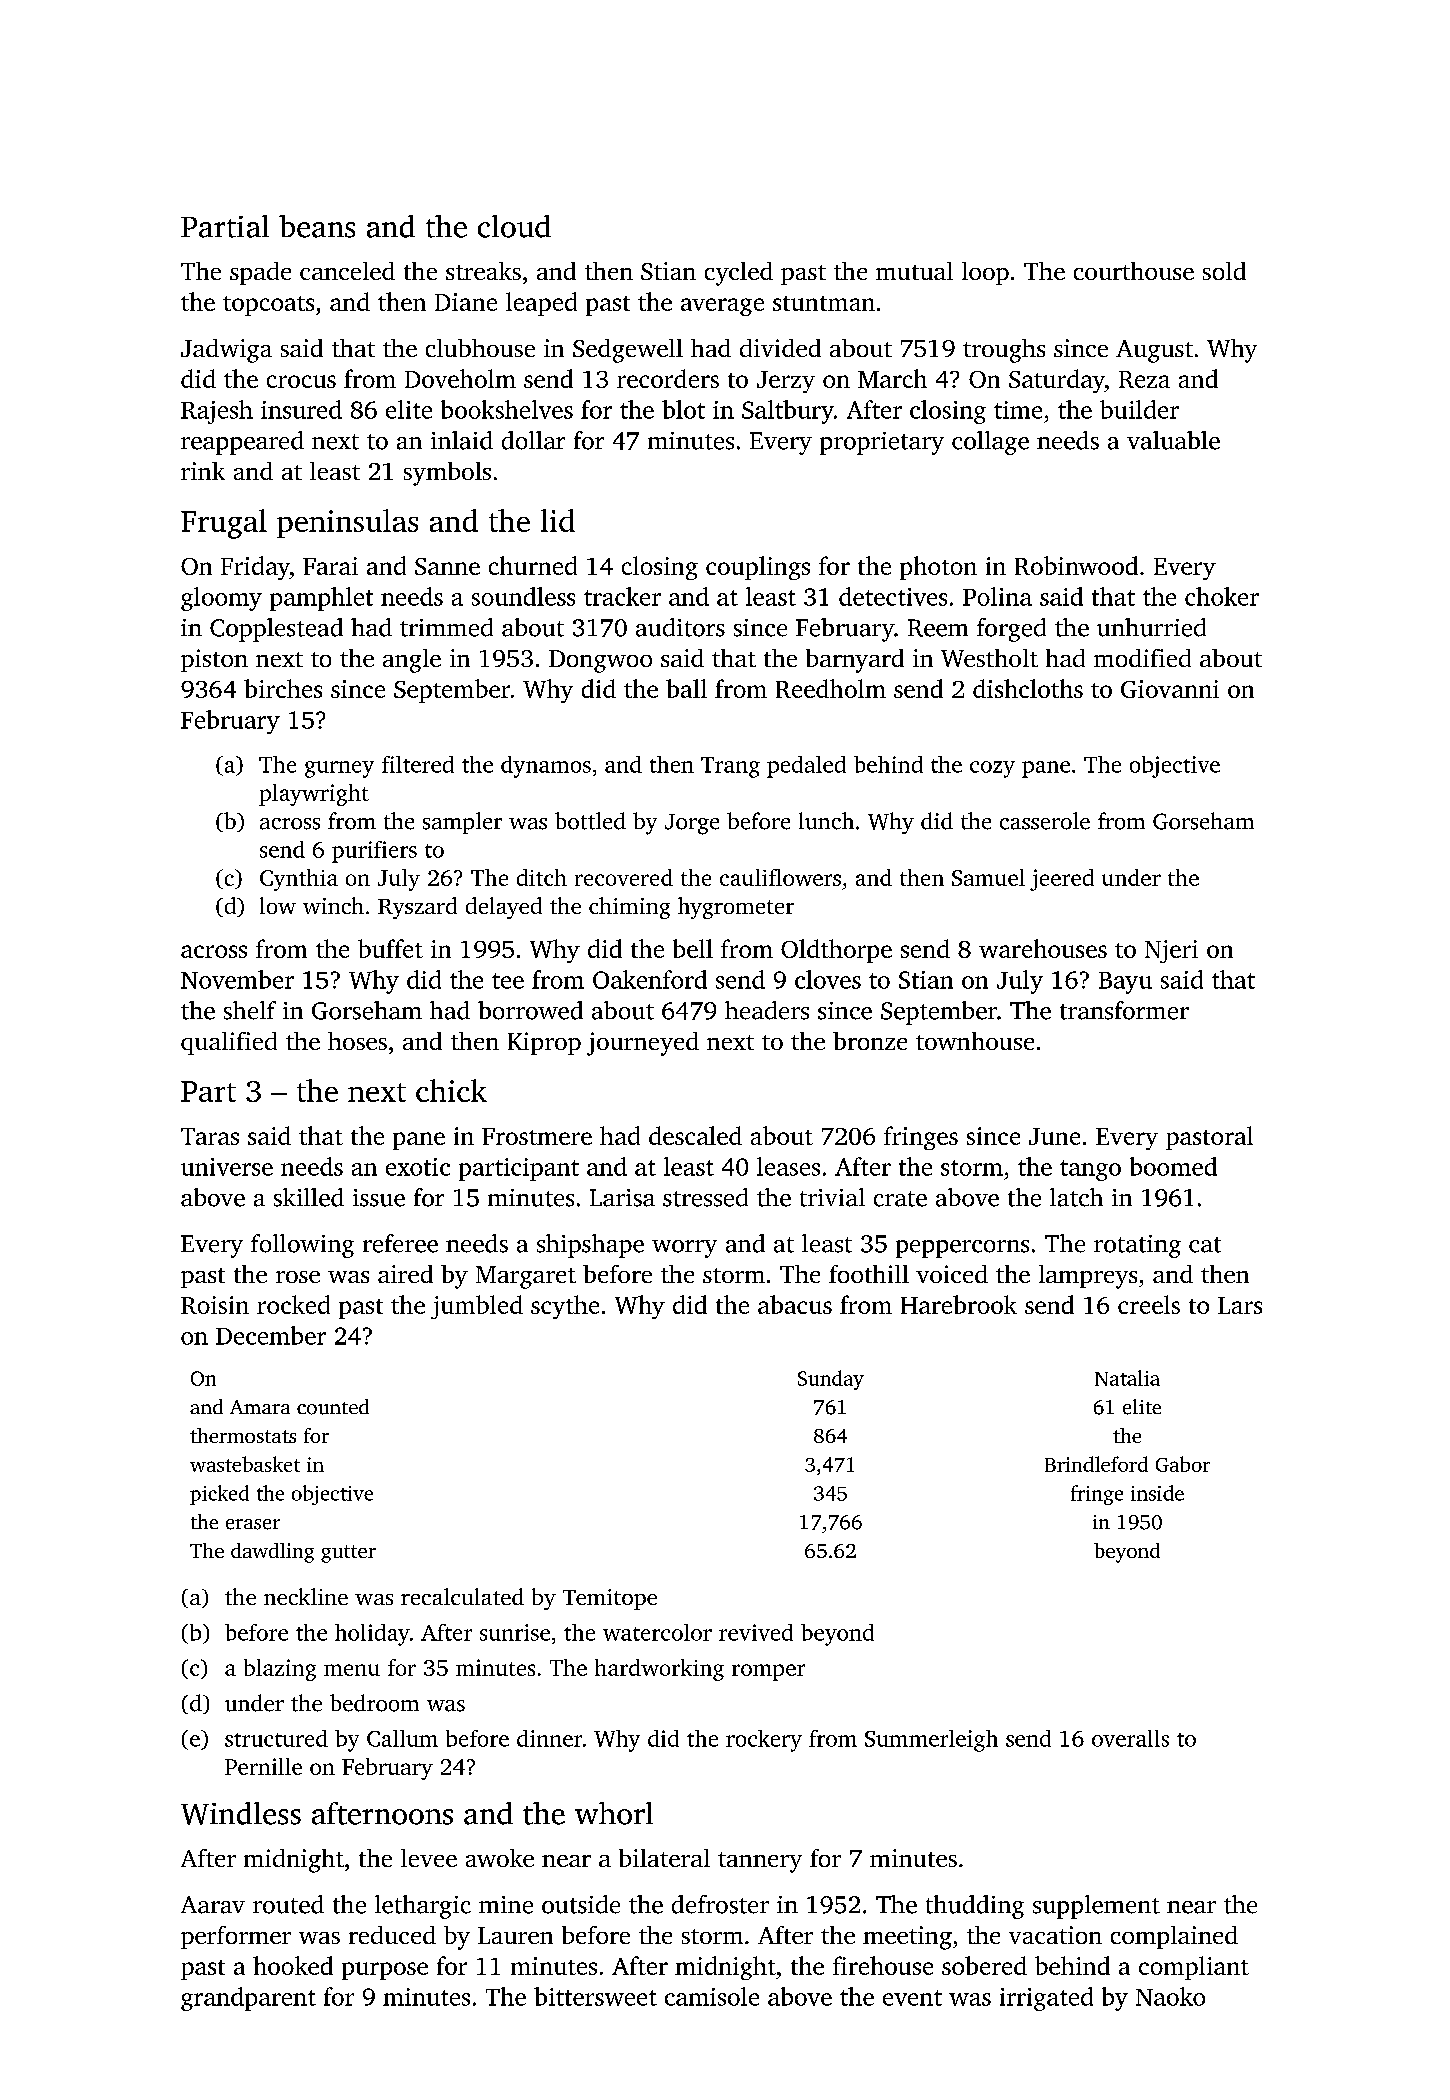 This screenshot has height=2100, width=1450. What do you see at coordinates (253, 1524) in the screenshot?
I see `eraser` at bounding box center [253, 1524].
